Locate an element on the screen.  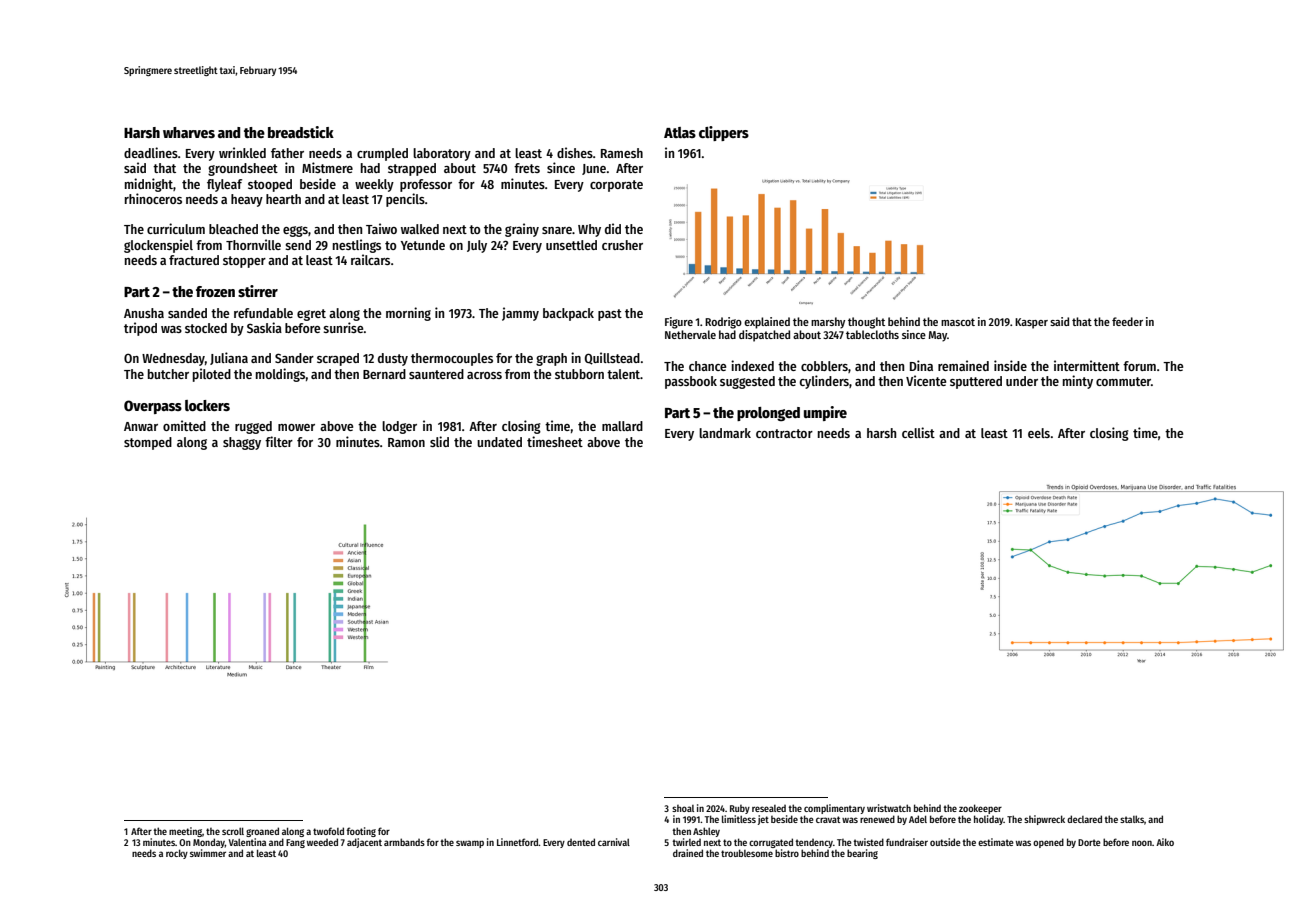
zookeeper is located at coordinates (980, 809).
